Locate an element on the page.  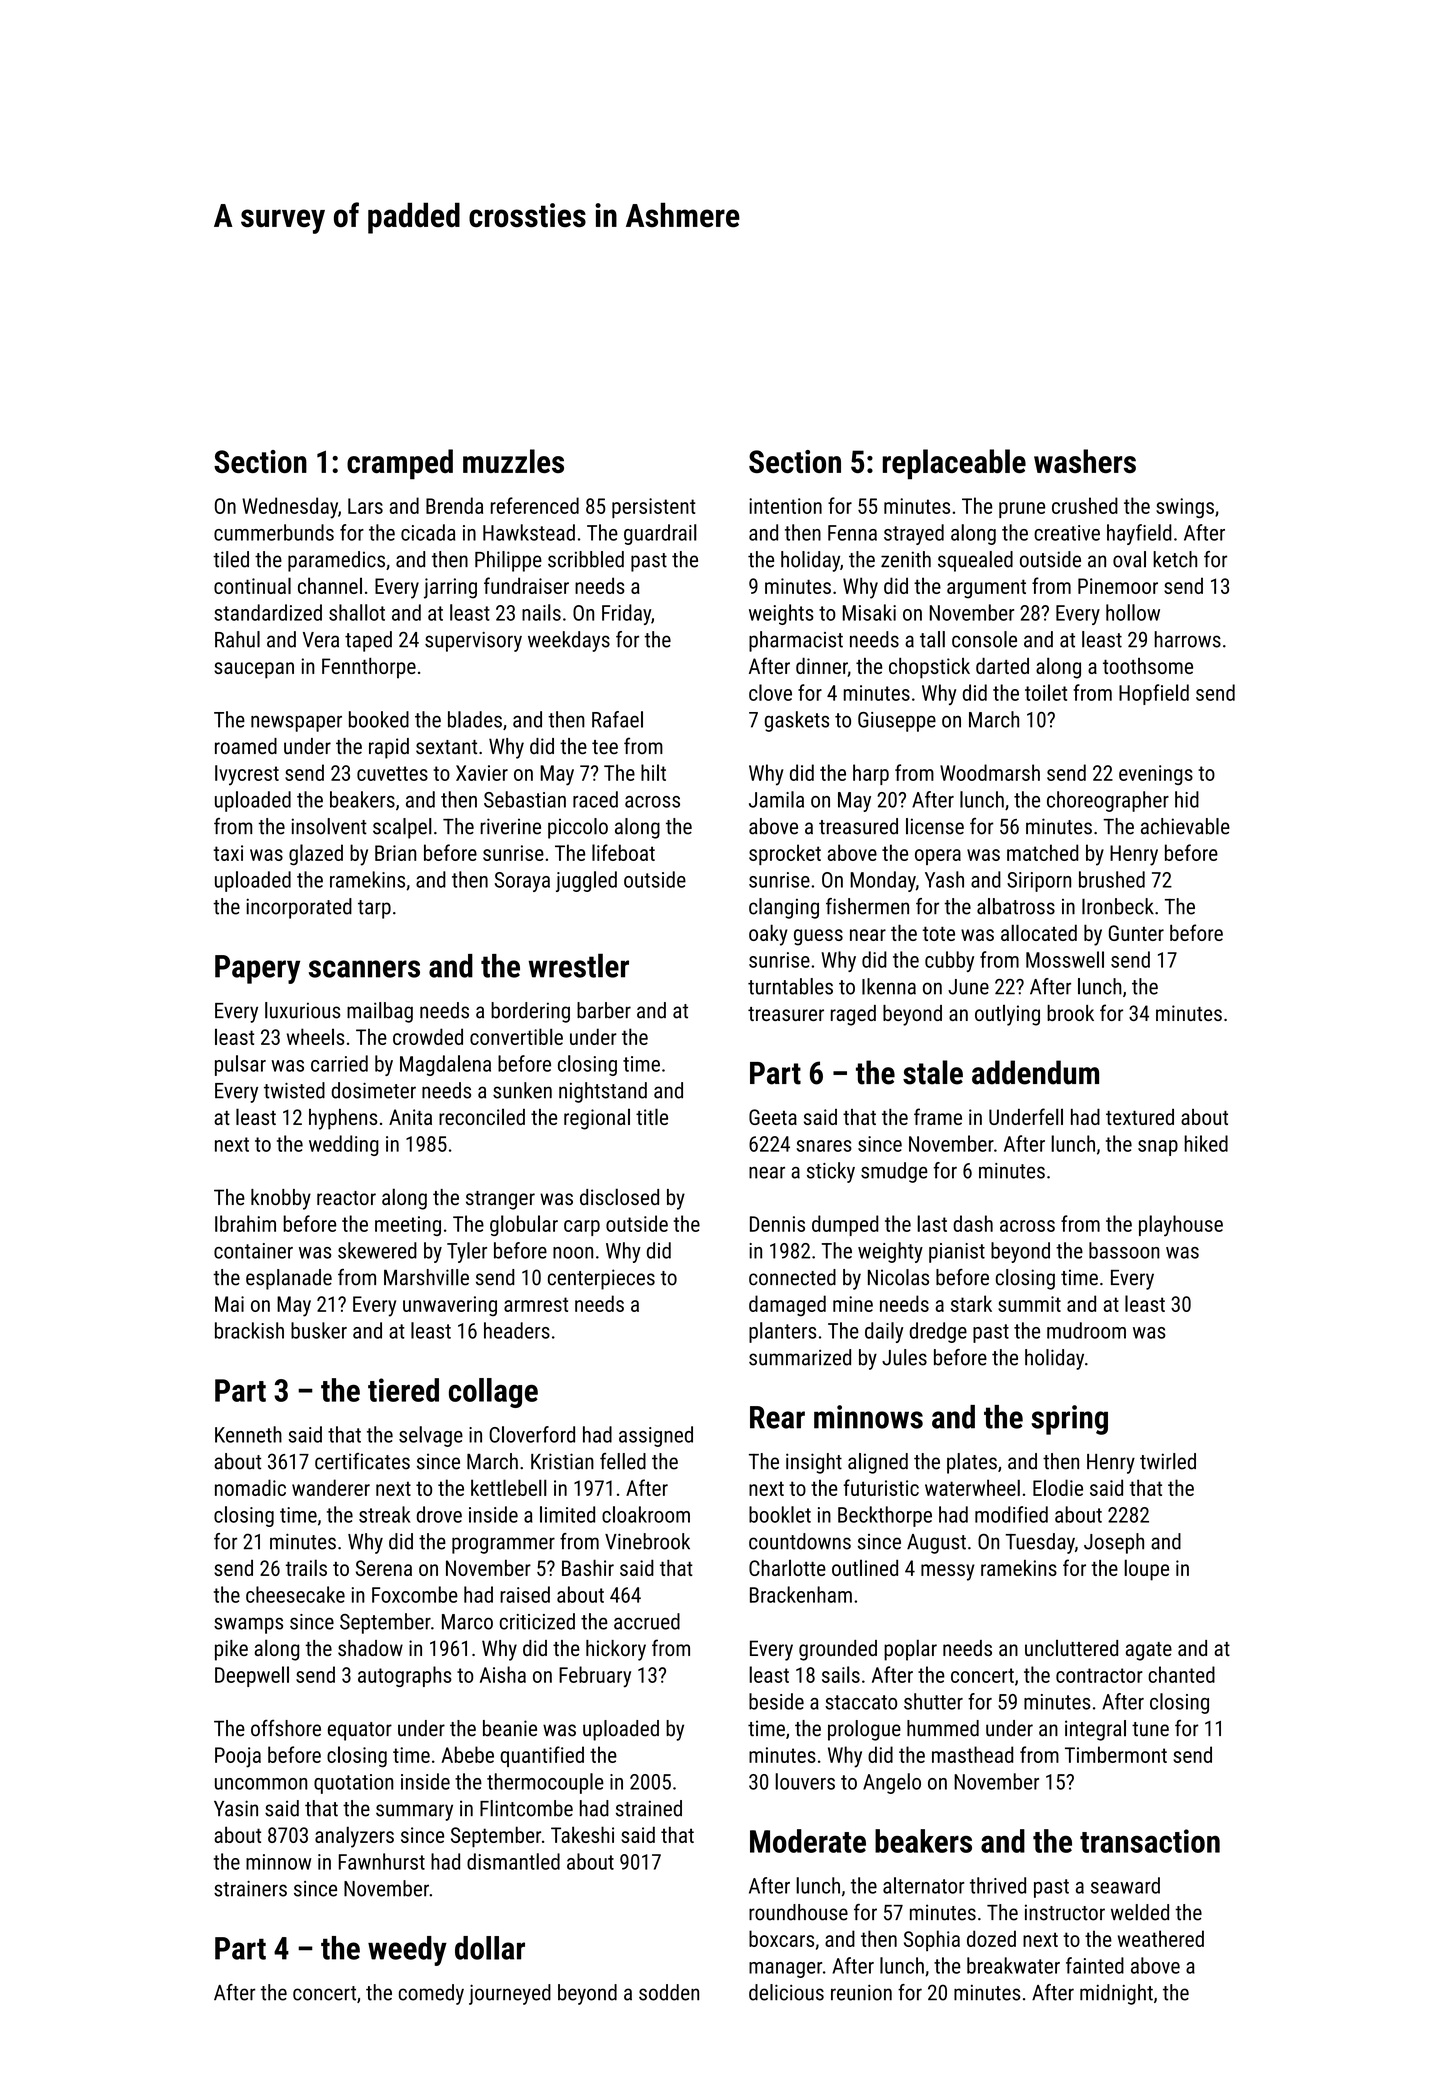
cramped is located at coordinates (400, 464).
